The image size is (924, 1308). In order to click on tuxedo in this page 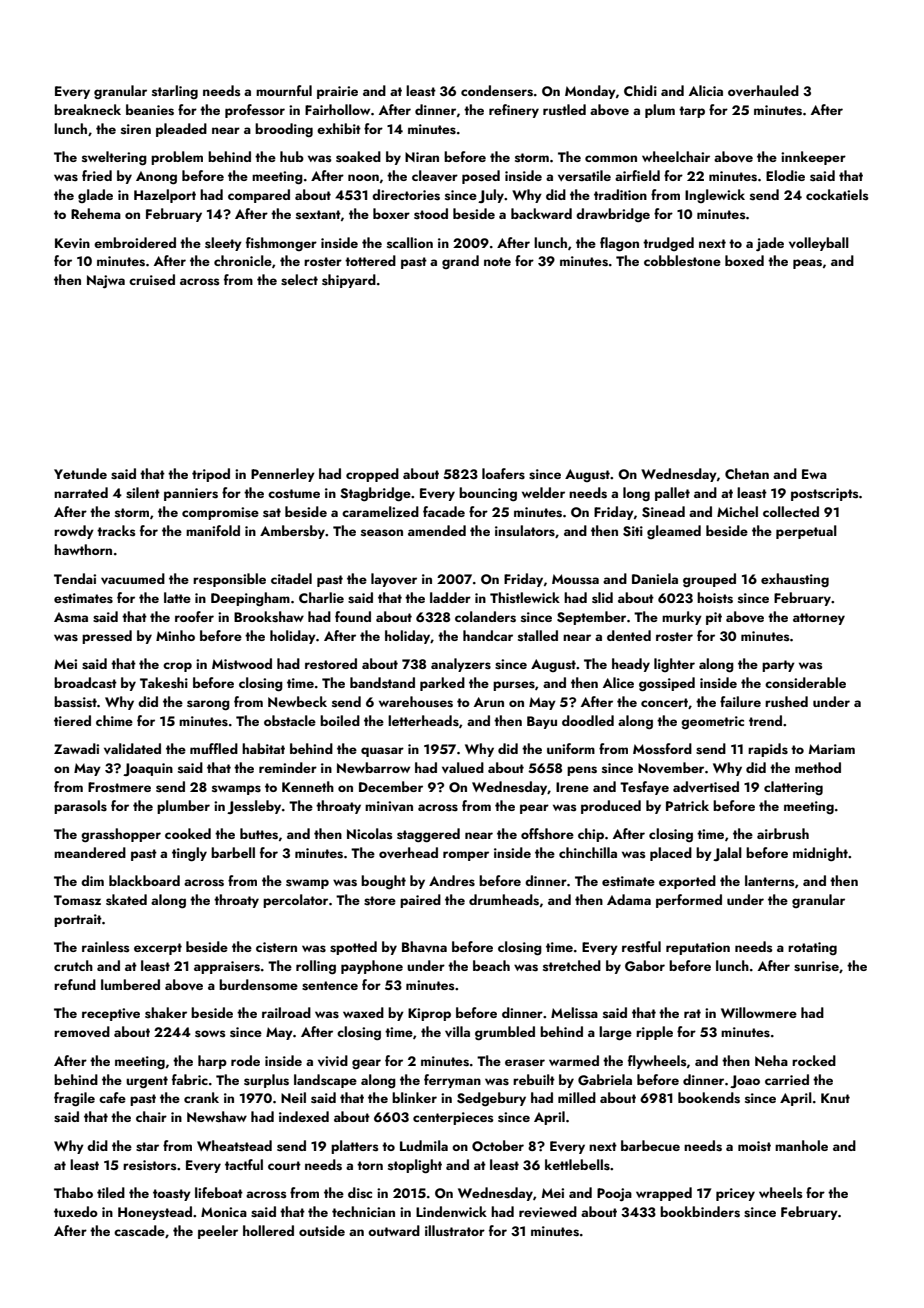, I will do `click(76, 1211)`.
